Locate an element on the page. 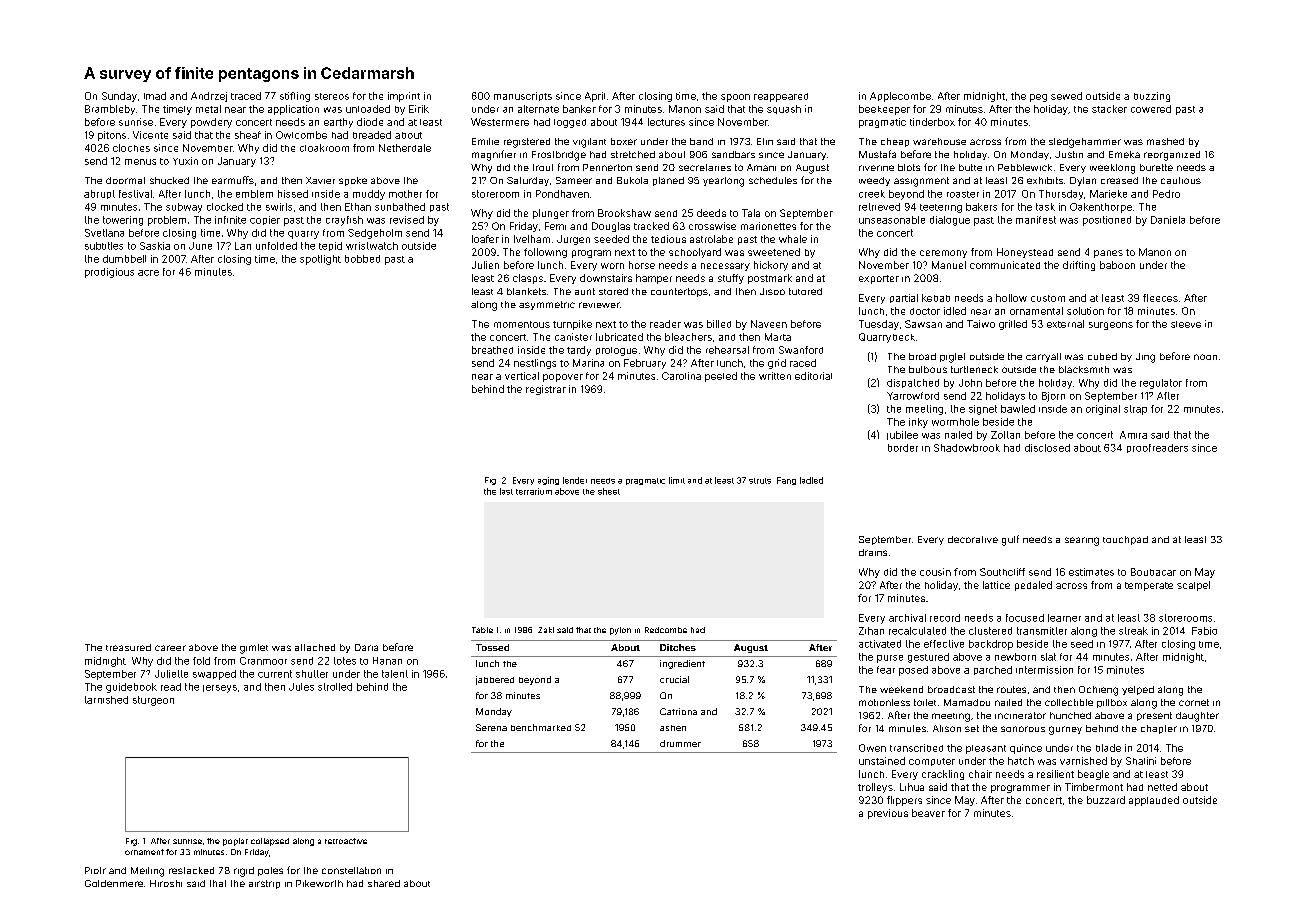 This page has width=1308, height=924. noon is located at coordinates (1205, 357).
